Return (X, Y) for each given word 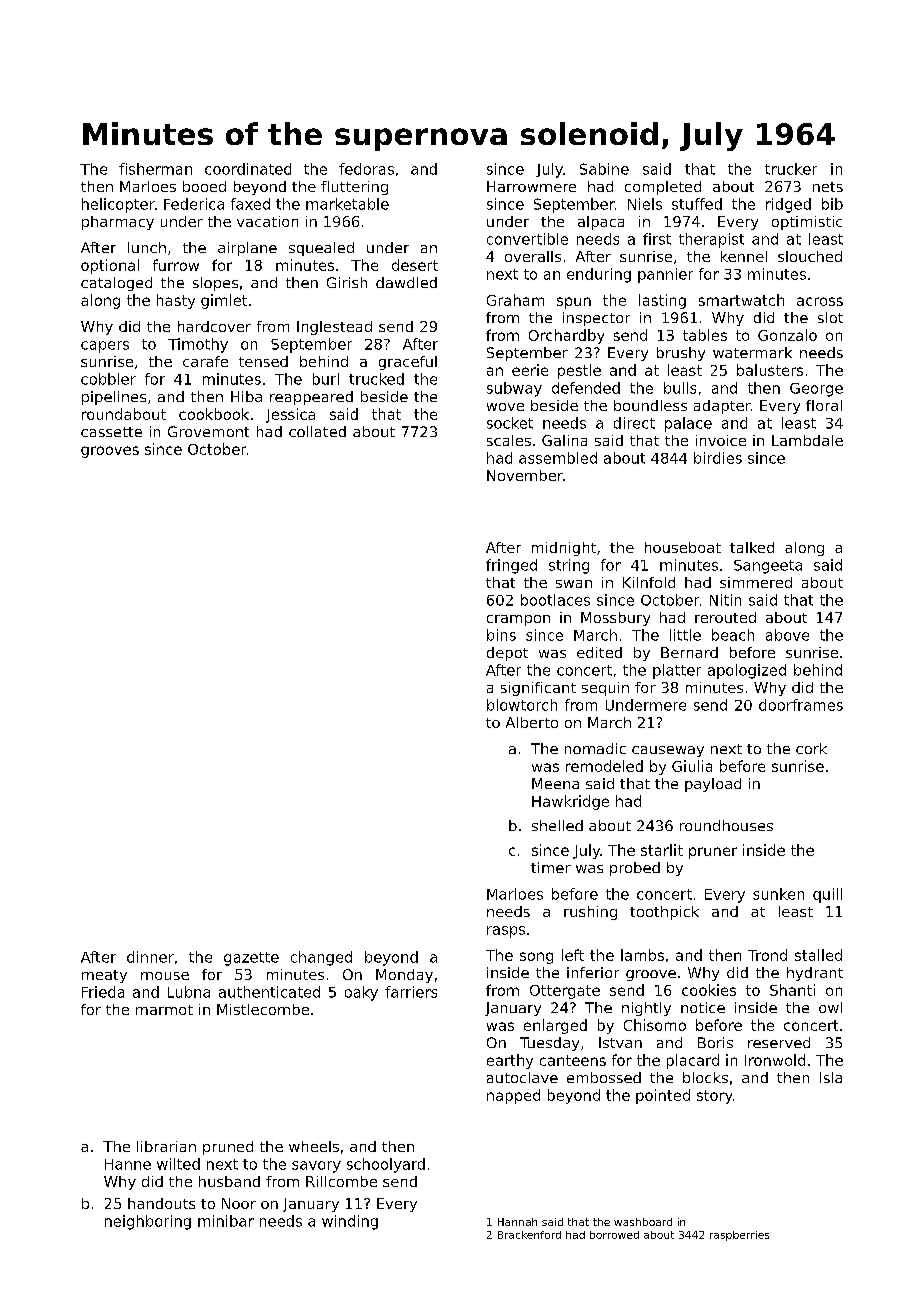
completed (663, 188)
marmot (164, 1010)
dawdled (406, 282)
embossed (604, 1077)
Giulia (692, 766)
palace (688, 424)
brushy (681, 354)
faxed (250, 204)
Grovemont (208, 431)
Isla (831, 1077)
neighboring (148, 1222)
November (525, 475)
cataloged (116, 284)
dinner (150, 957)
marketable (347, 204)
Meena (555, 783)
